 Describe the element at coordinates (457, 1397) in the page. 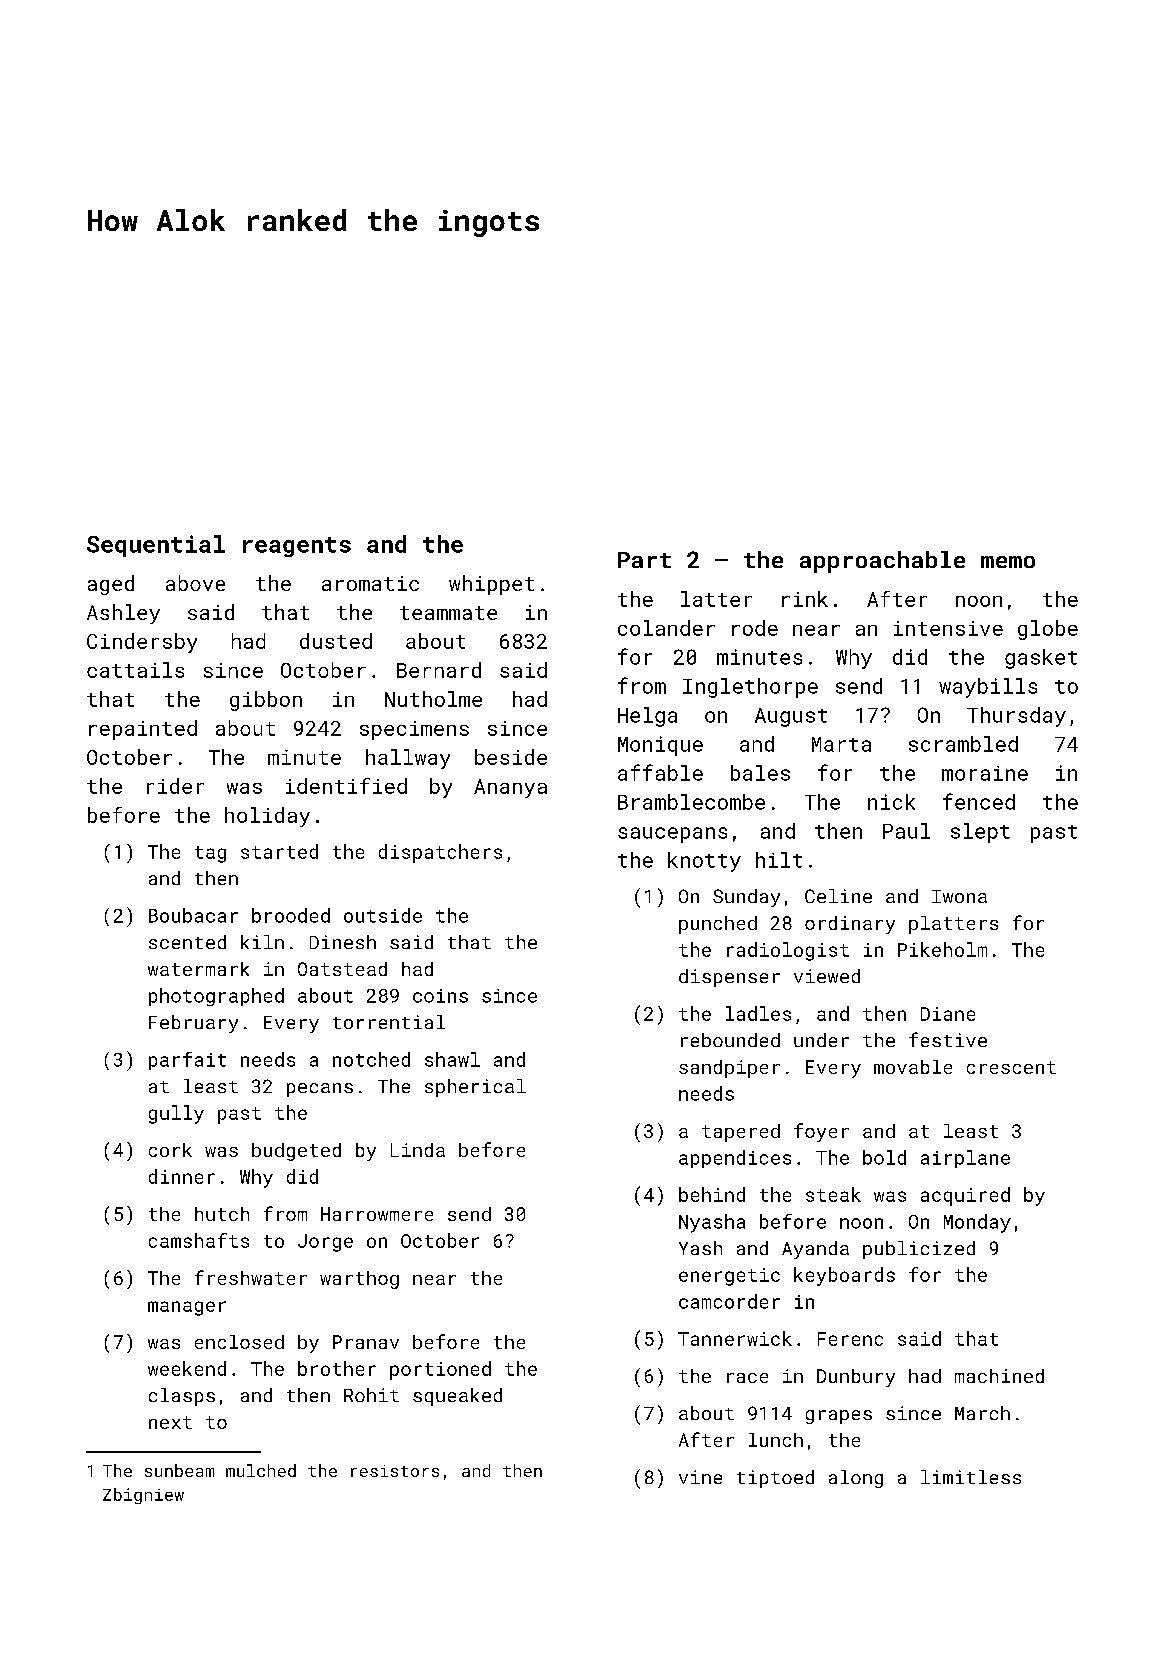

I see `squeaked` at that location.
